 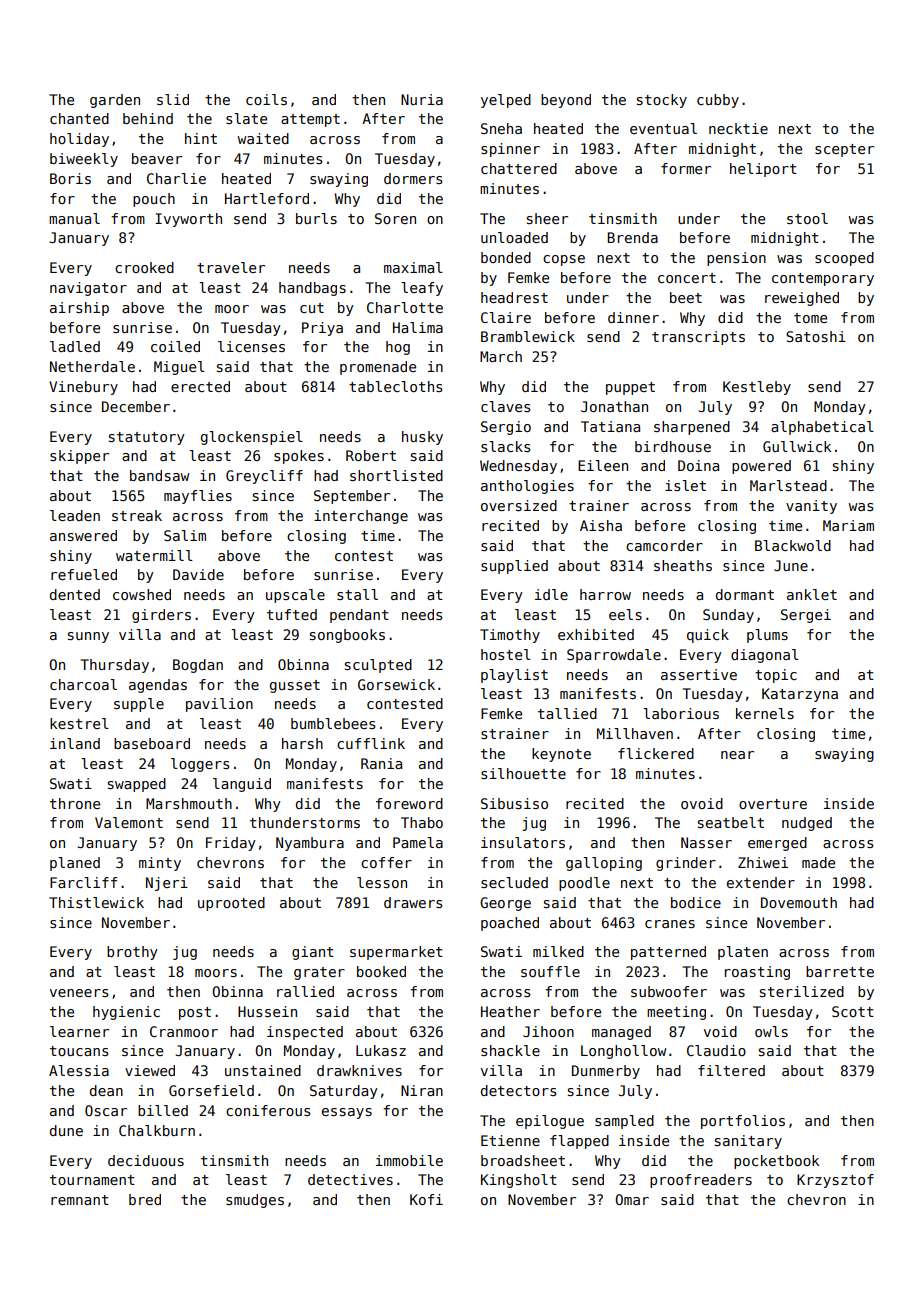 I want to click on languid, so click(x=242, y=785).
